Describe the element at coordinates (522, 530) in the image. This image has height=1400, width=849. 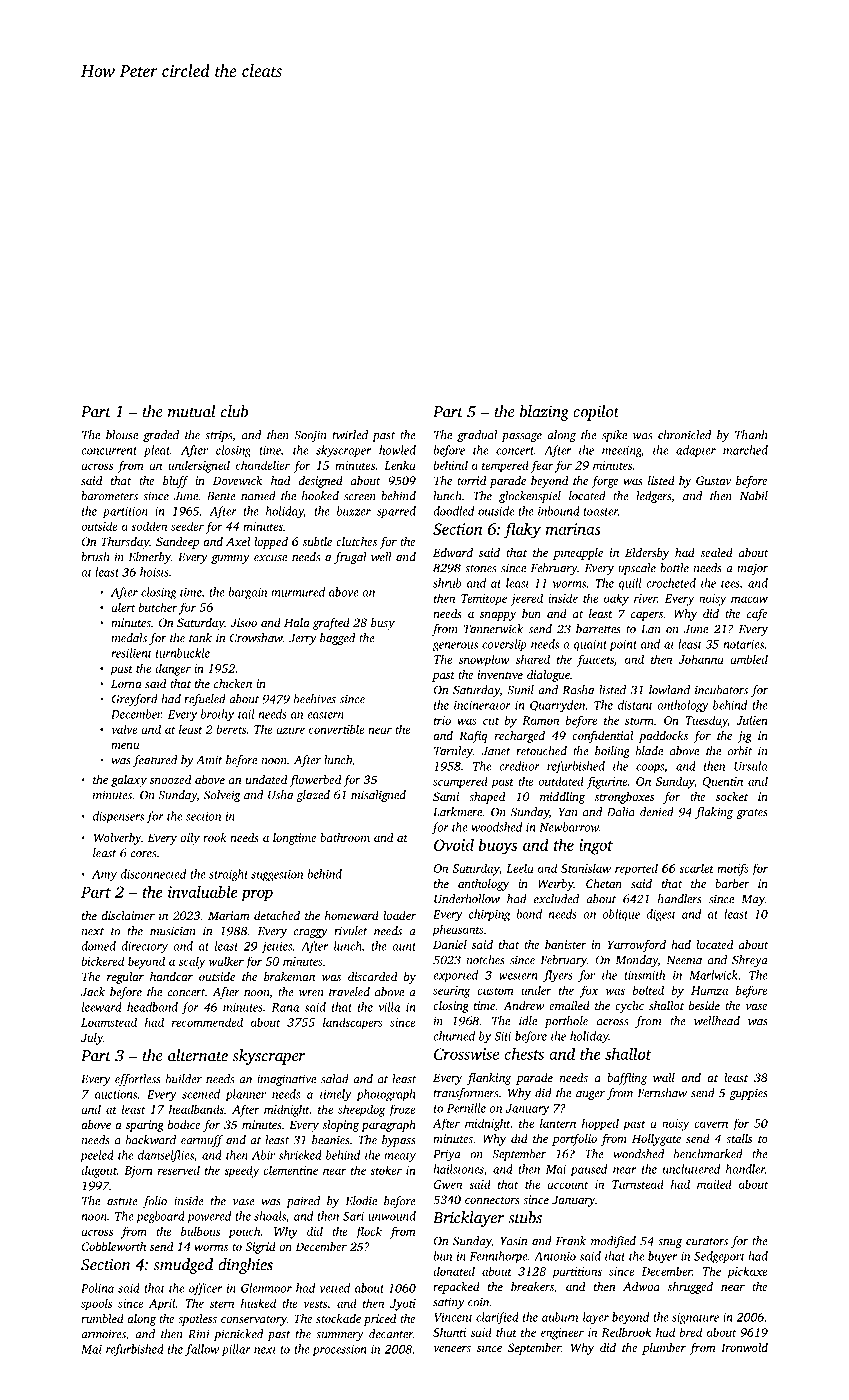
I see `flaky` at that location.
